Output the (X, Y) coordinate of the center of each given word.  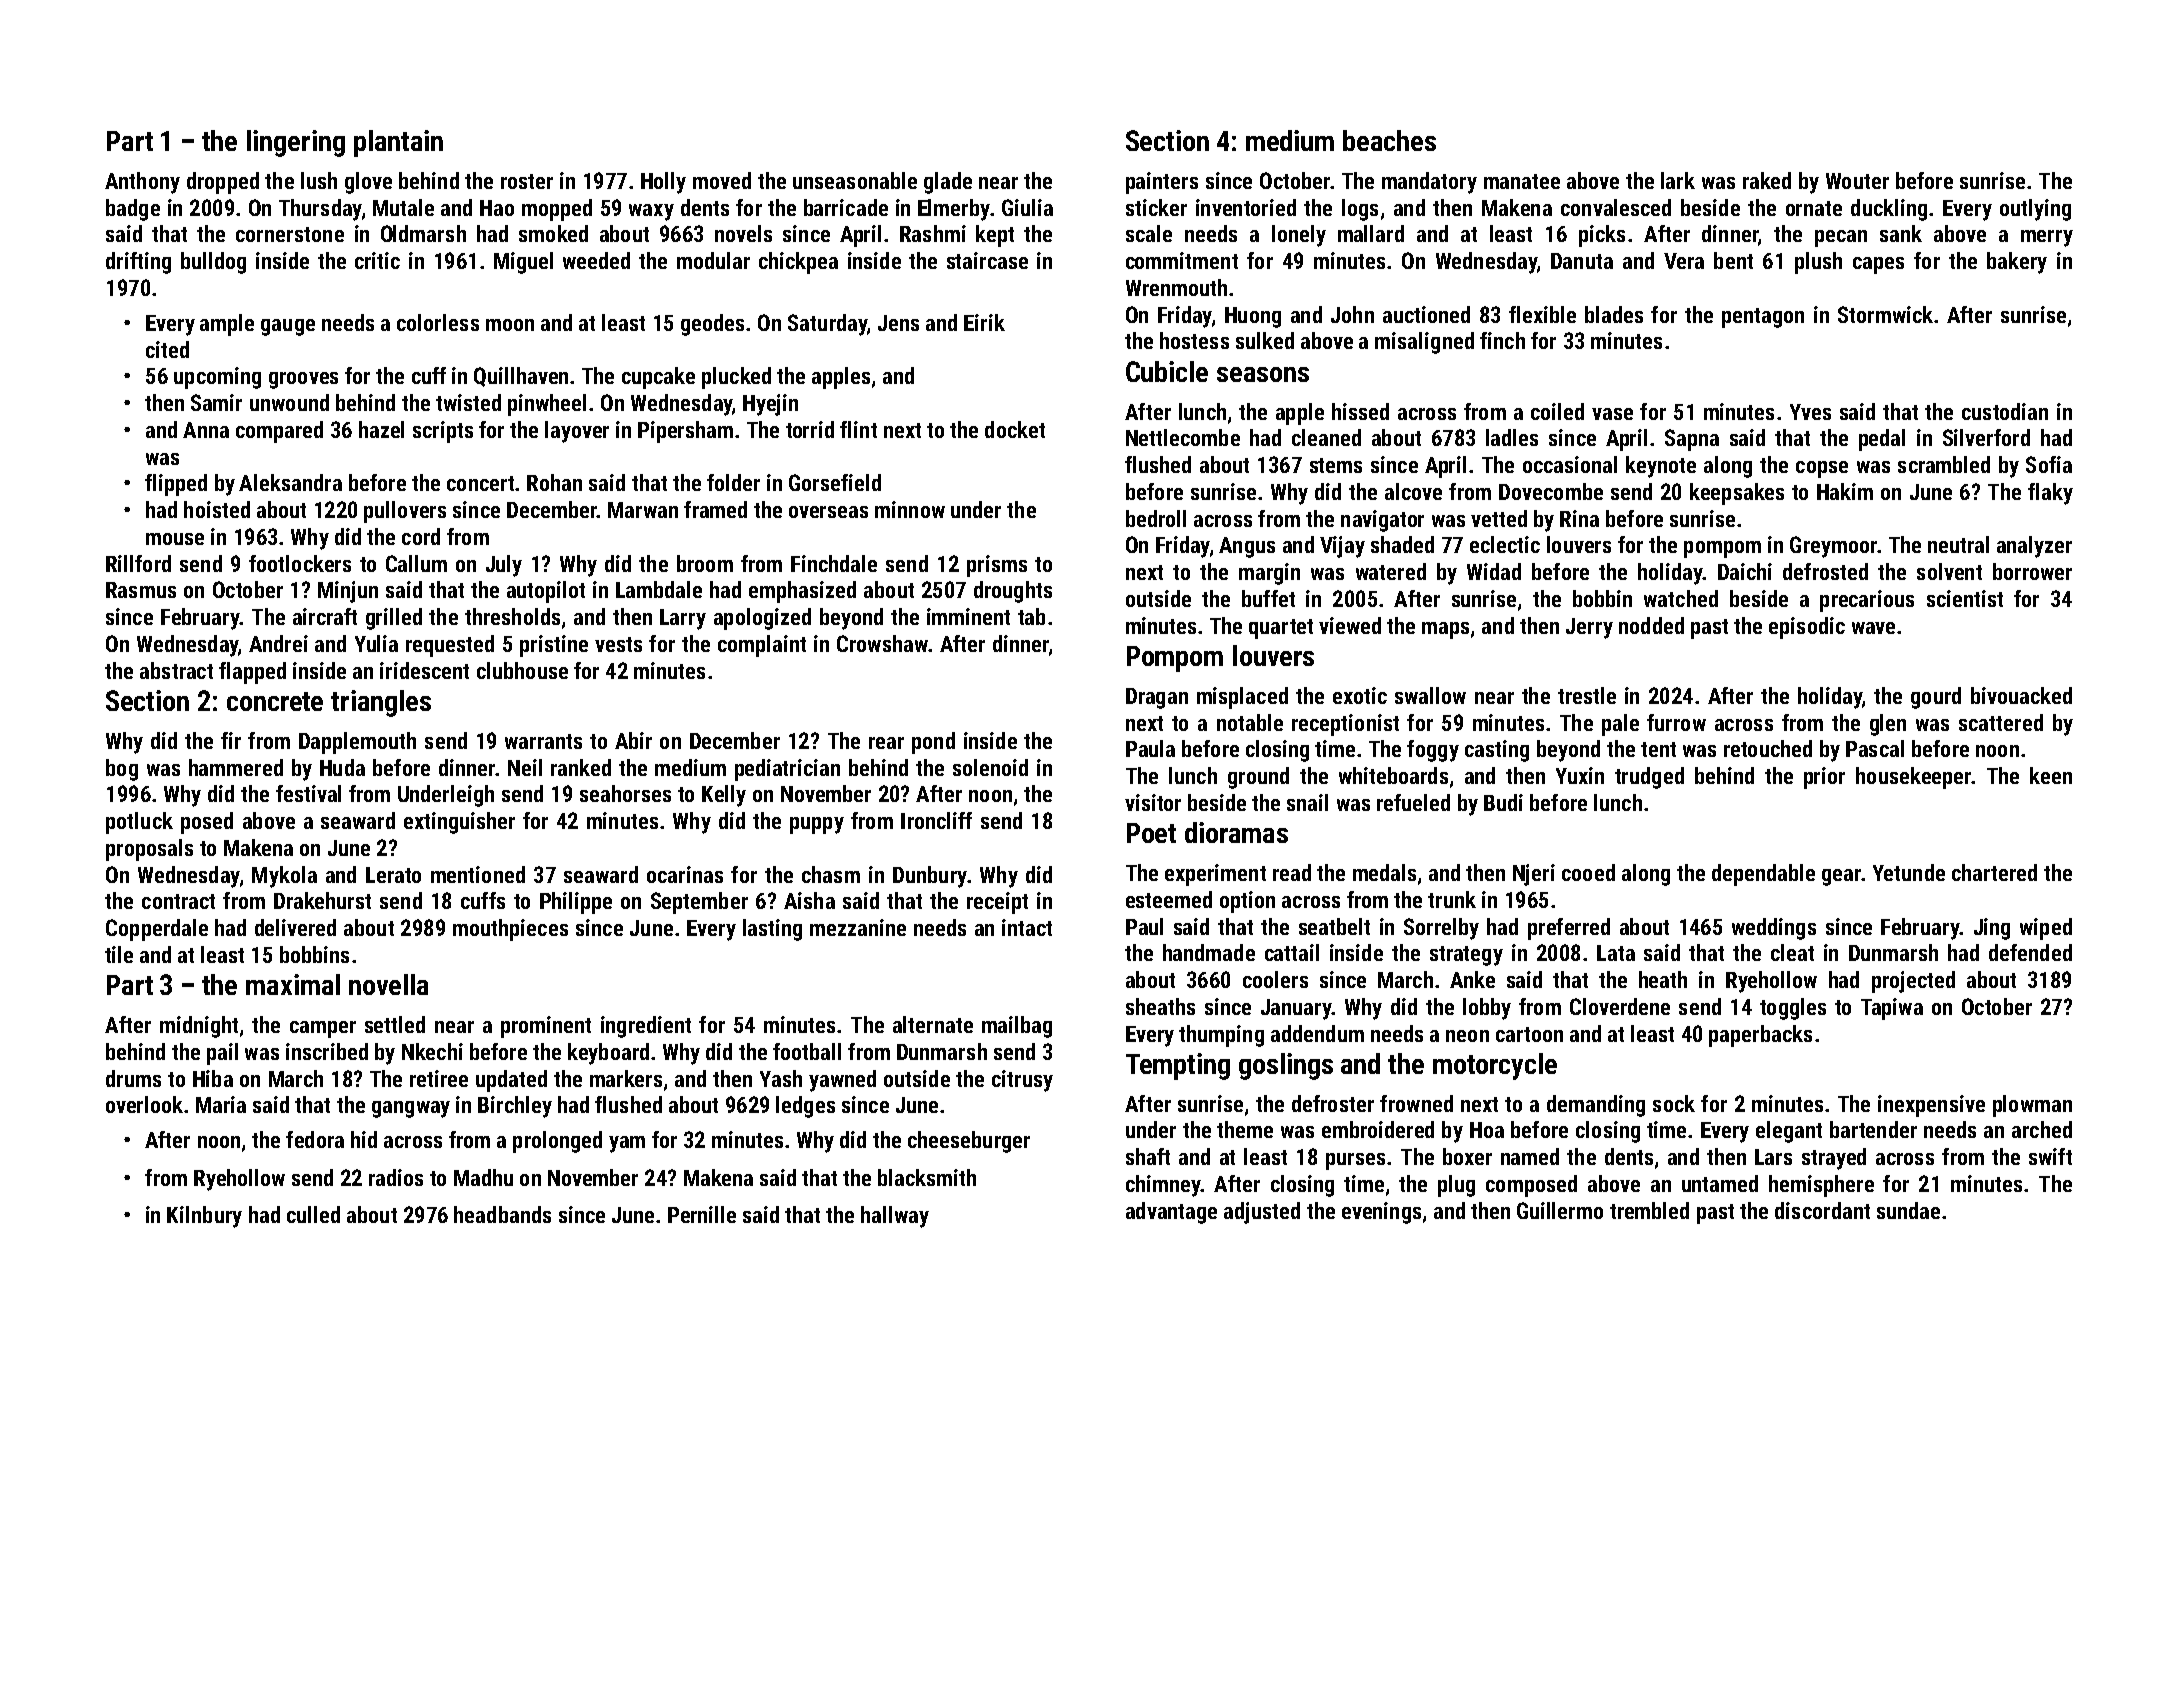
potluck (139, 823)
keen (2051, 775)
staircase (987, 260)
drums (133, 1078)
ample (227, 325)
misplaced (1242, 698)
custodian (2005, 411)
